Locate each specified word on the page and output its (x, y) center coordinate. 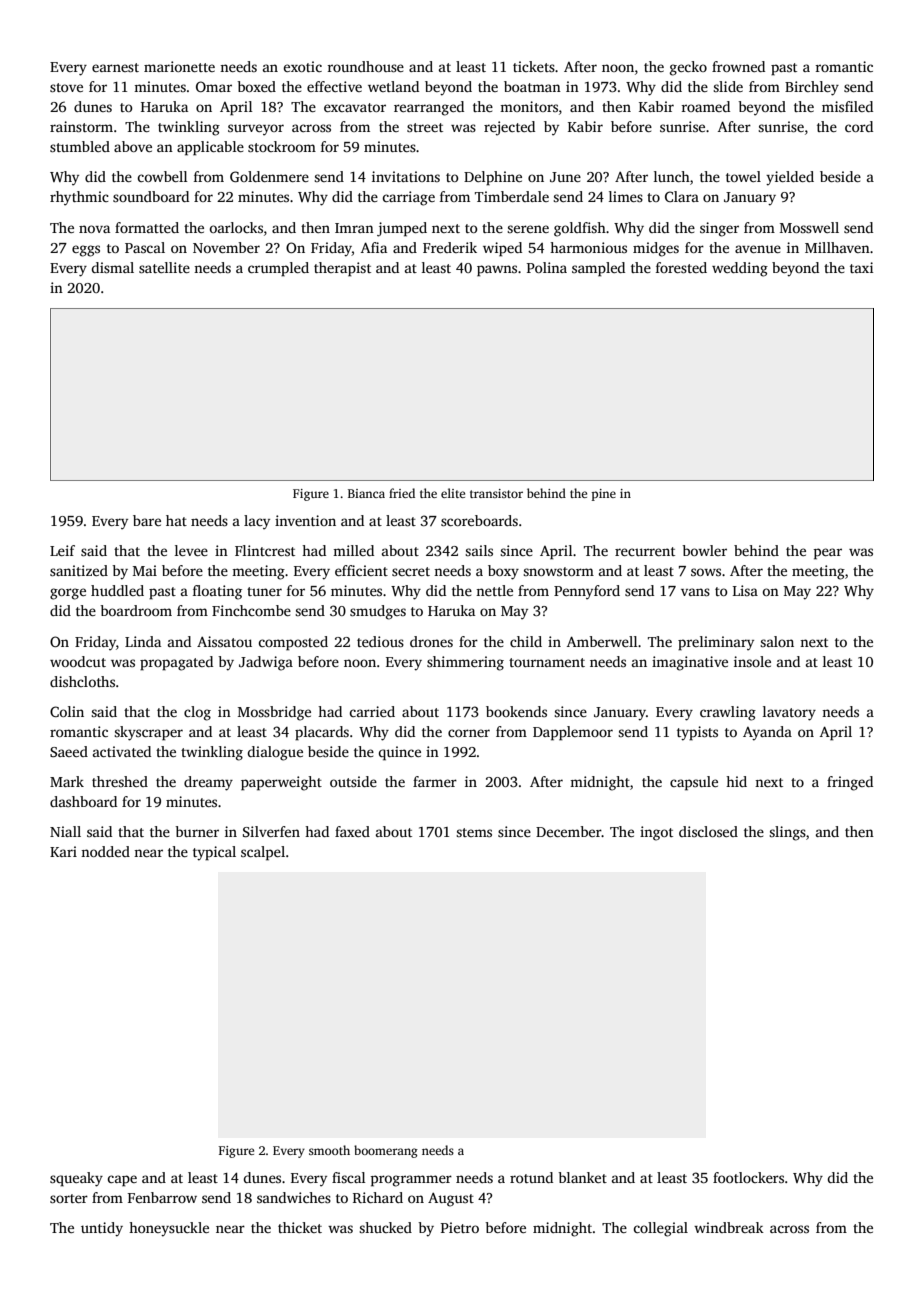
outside (353, 781)
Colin (67, 711)
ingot (656, 833)
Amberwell (602, 641)
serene (528, 229)
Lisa (745, 590)
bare (147, 520)
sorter (69, 1198)
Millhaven (837, 247)
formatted (147, 227)
